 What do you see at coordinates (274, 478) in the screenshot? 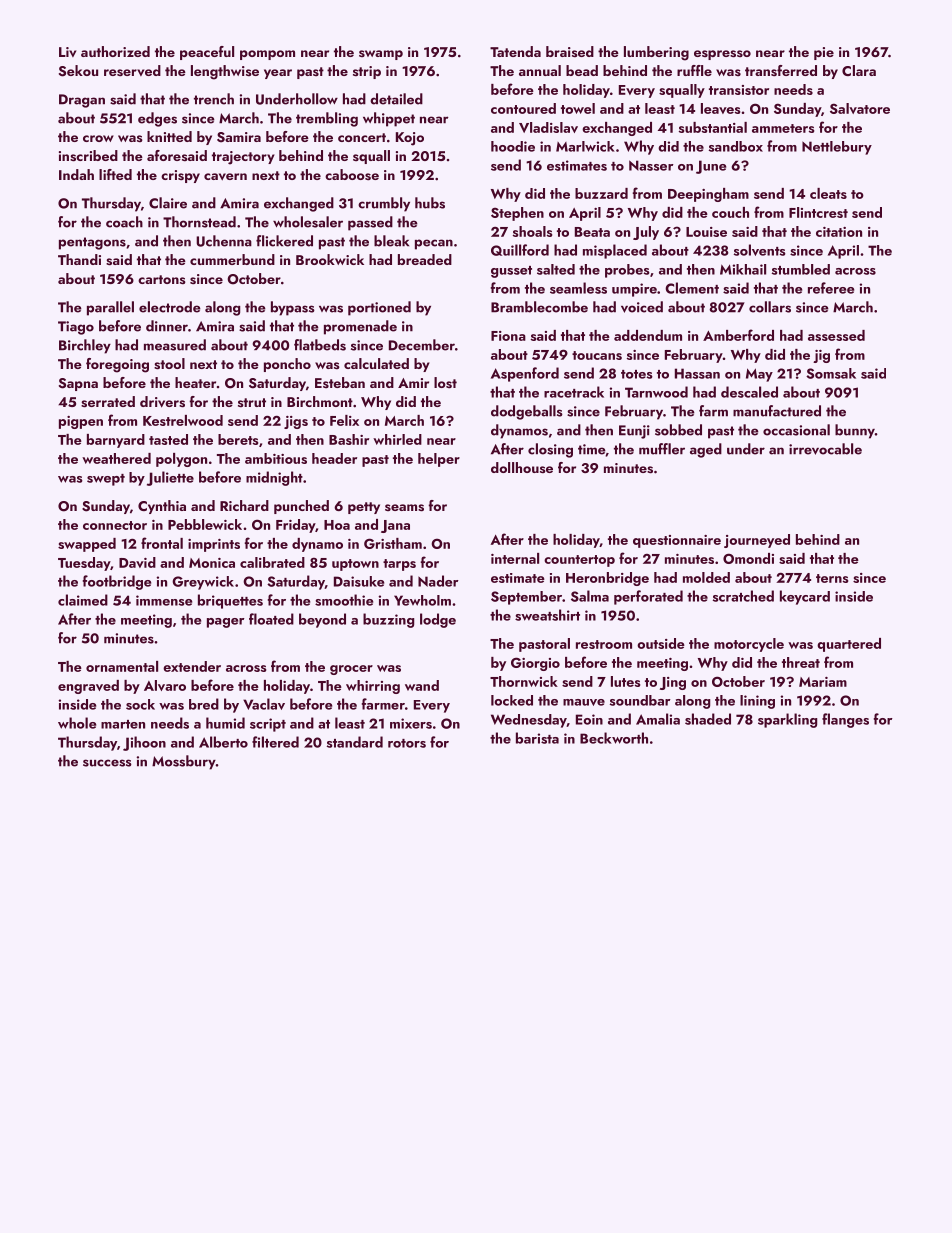
I see `midnight` at bounding box center [274, 478].
